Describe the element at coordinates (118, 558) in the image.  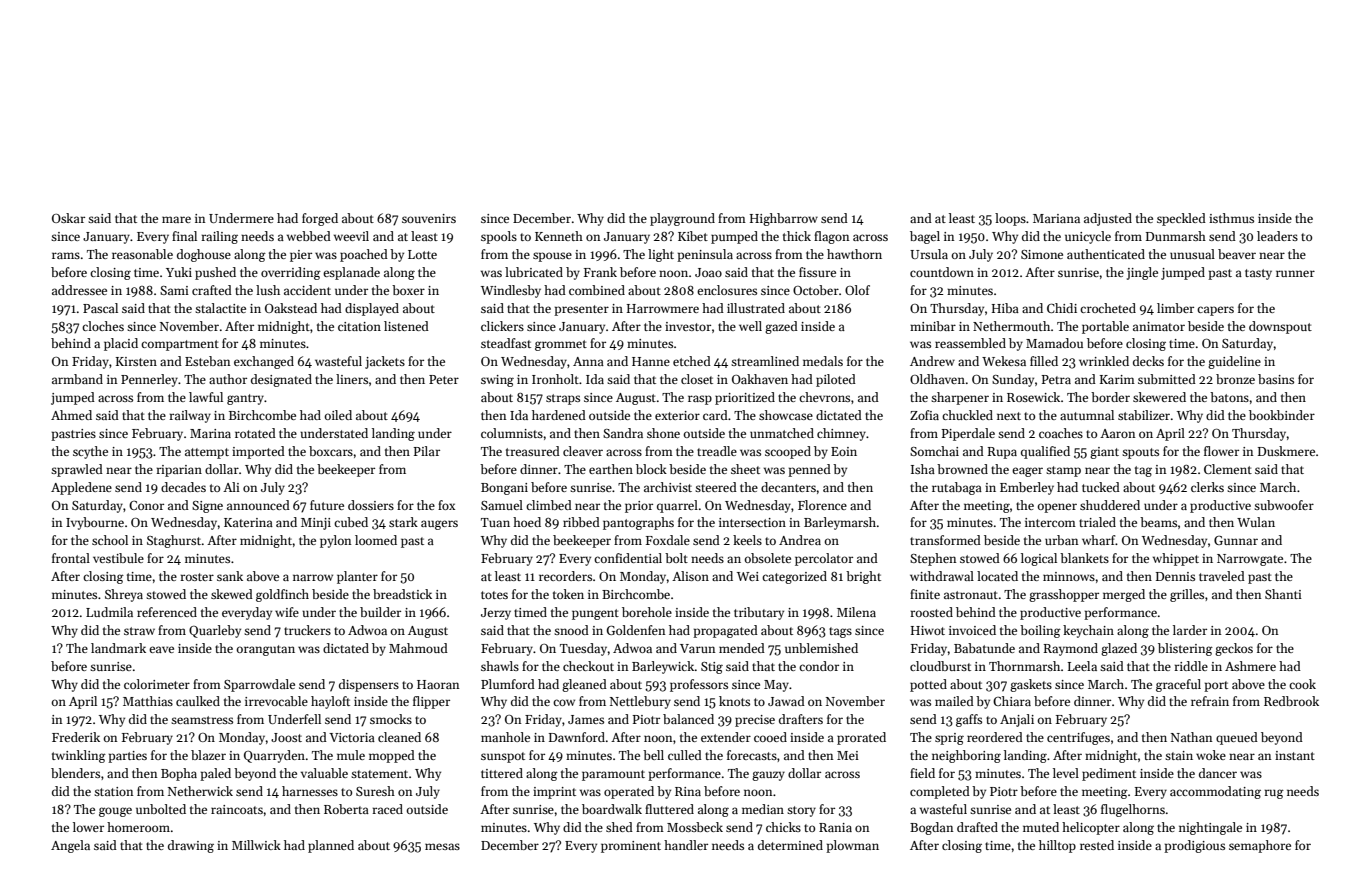
I see `vestibule` at that location.
